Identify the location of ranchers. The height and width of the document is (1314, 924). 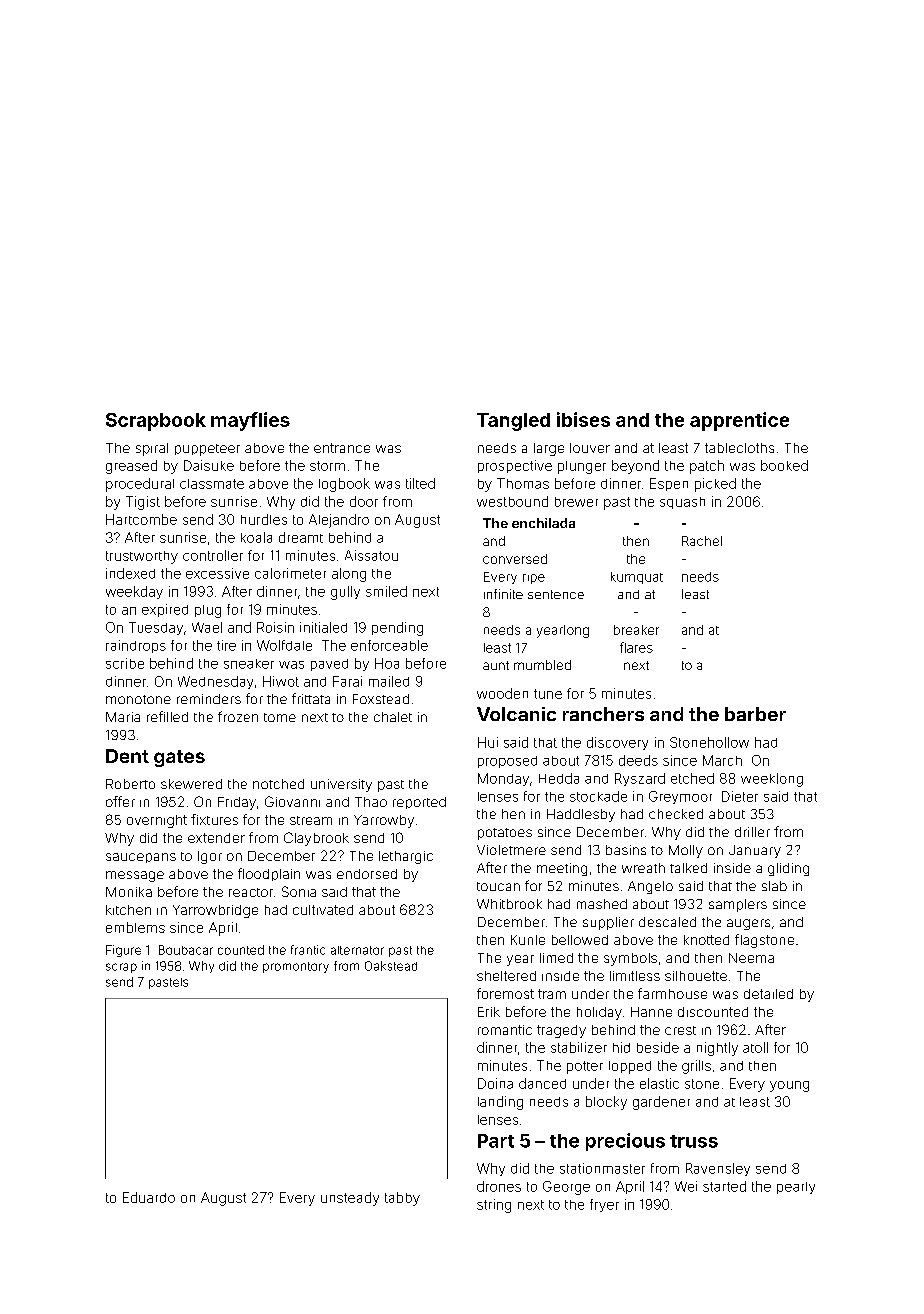
(603, 714).
